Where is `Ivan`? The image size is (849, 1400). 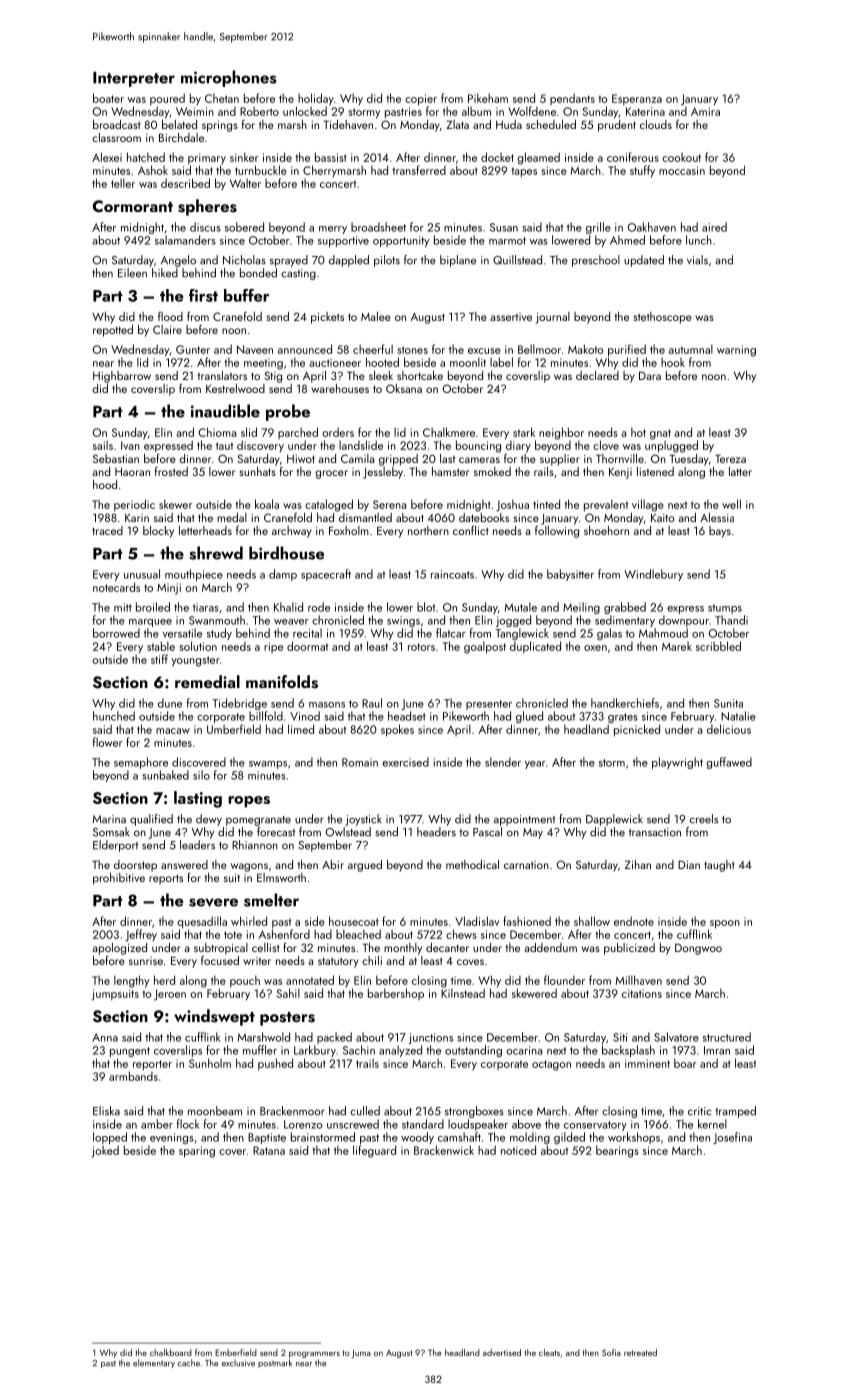
Ivan is located at coordinates (130, 445).
